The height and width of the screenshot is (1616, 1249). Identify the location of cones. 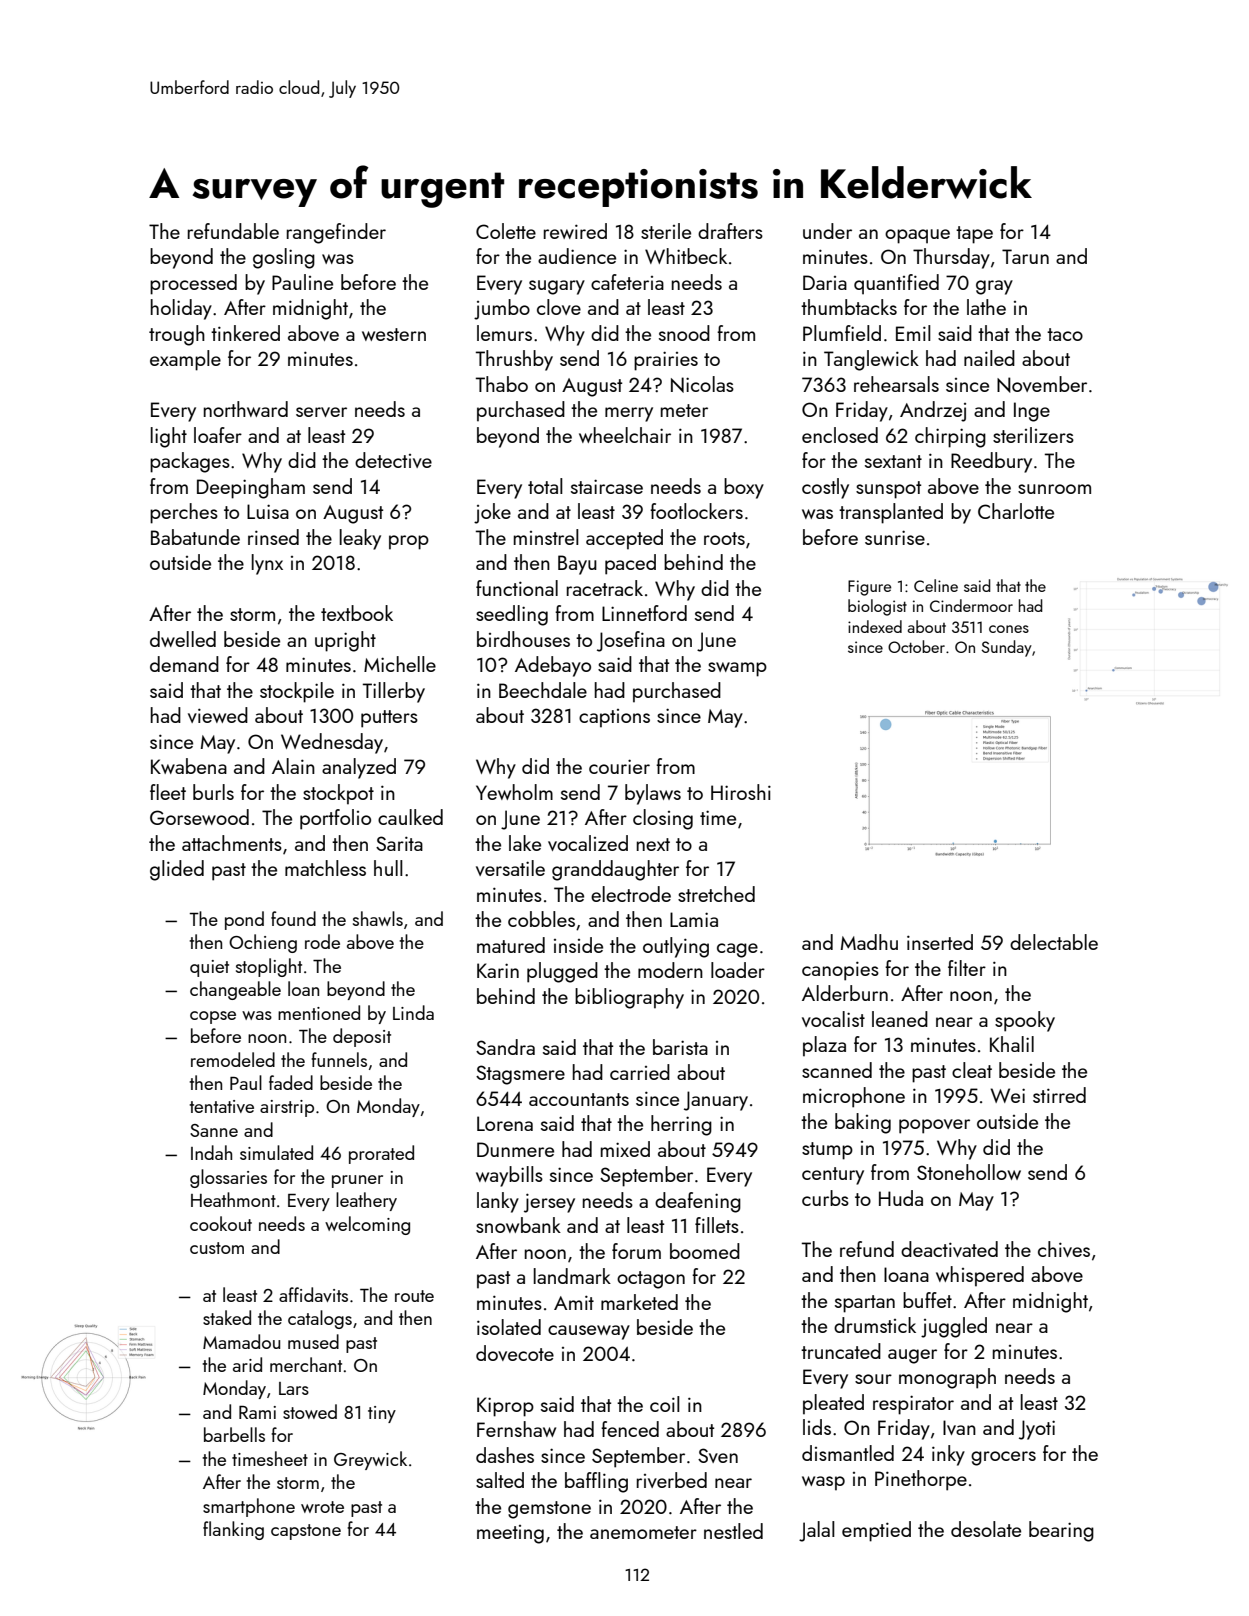
(1009, 629).
